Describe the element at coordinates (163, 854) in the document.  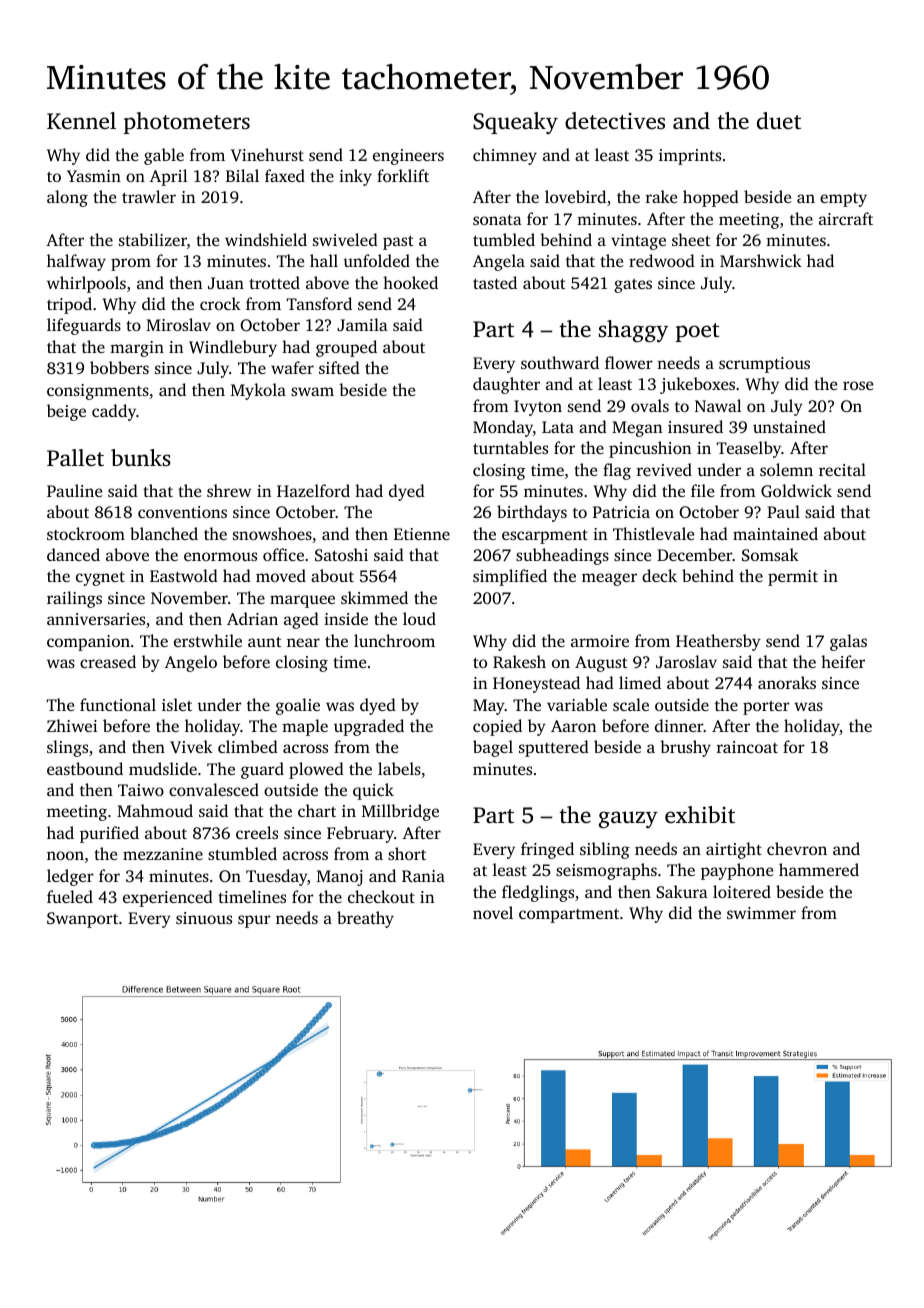
I see `mezzanine` at that location.
